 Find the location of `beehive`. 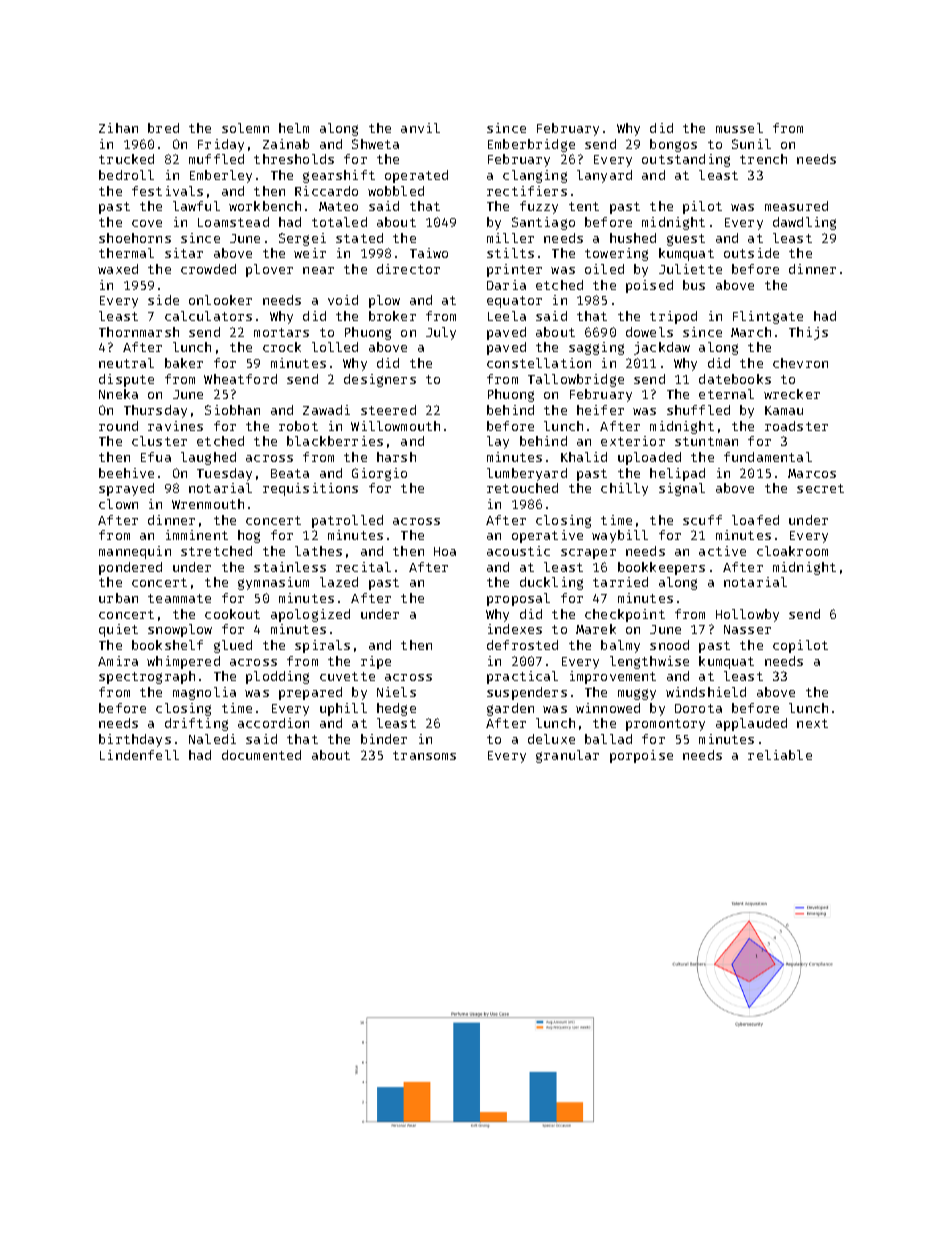

beehive is located at coordinates (126, 473).
